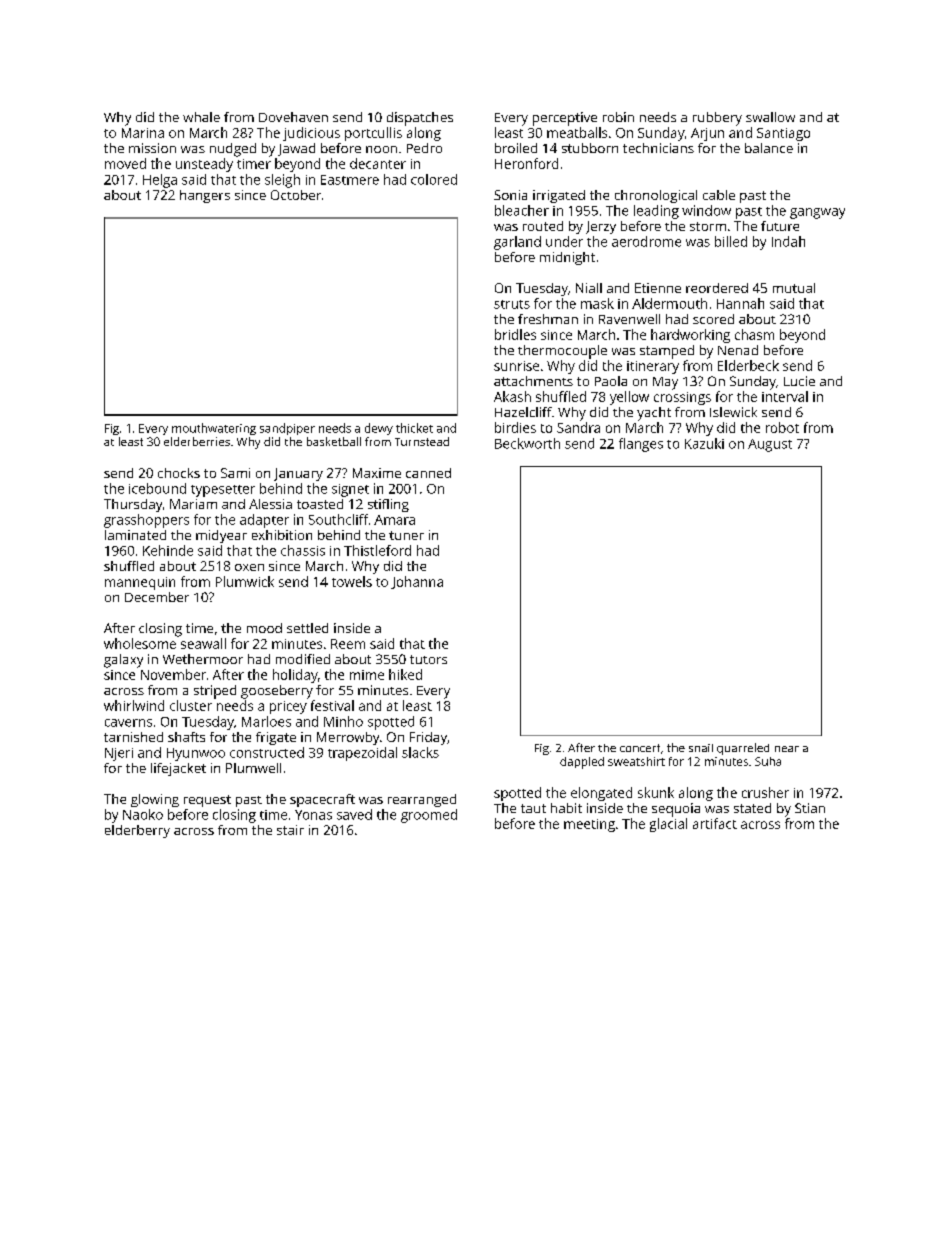 This screenshot has width=952, height=1233. What do you see at coordinates (420, 119) in the screenshot?
I see `dispatches` at bounding box center [420, 119].
